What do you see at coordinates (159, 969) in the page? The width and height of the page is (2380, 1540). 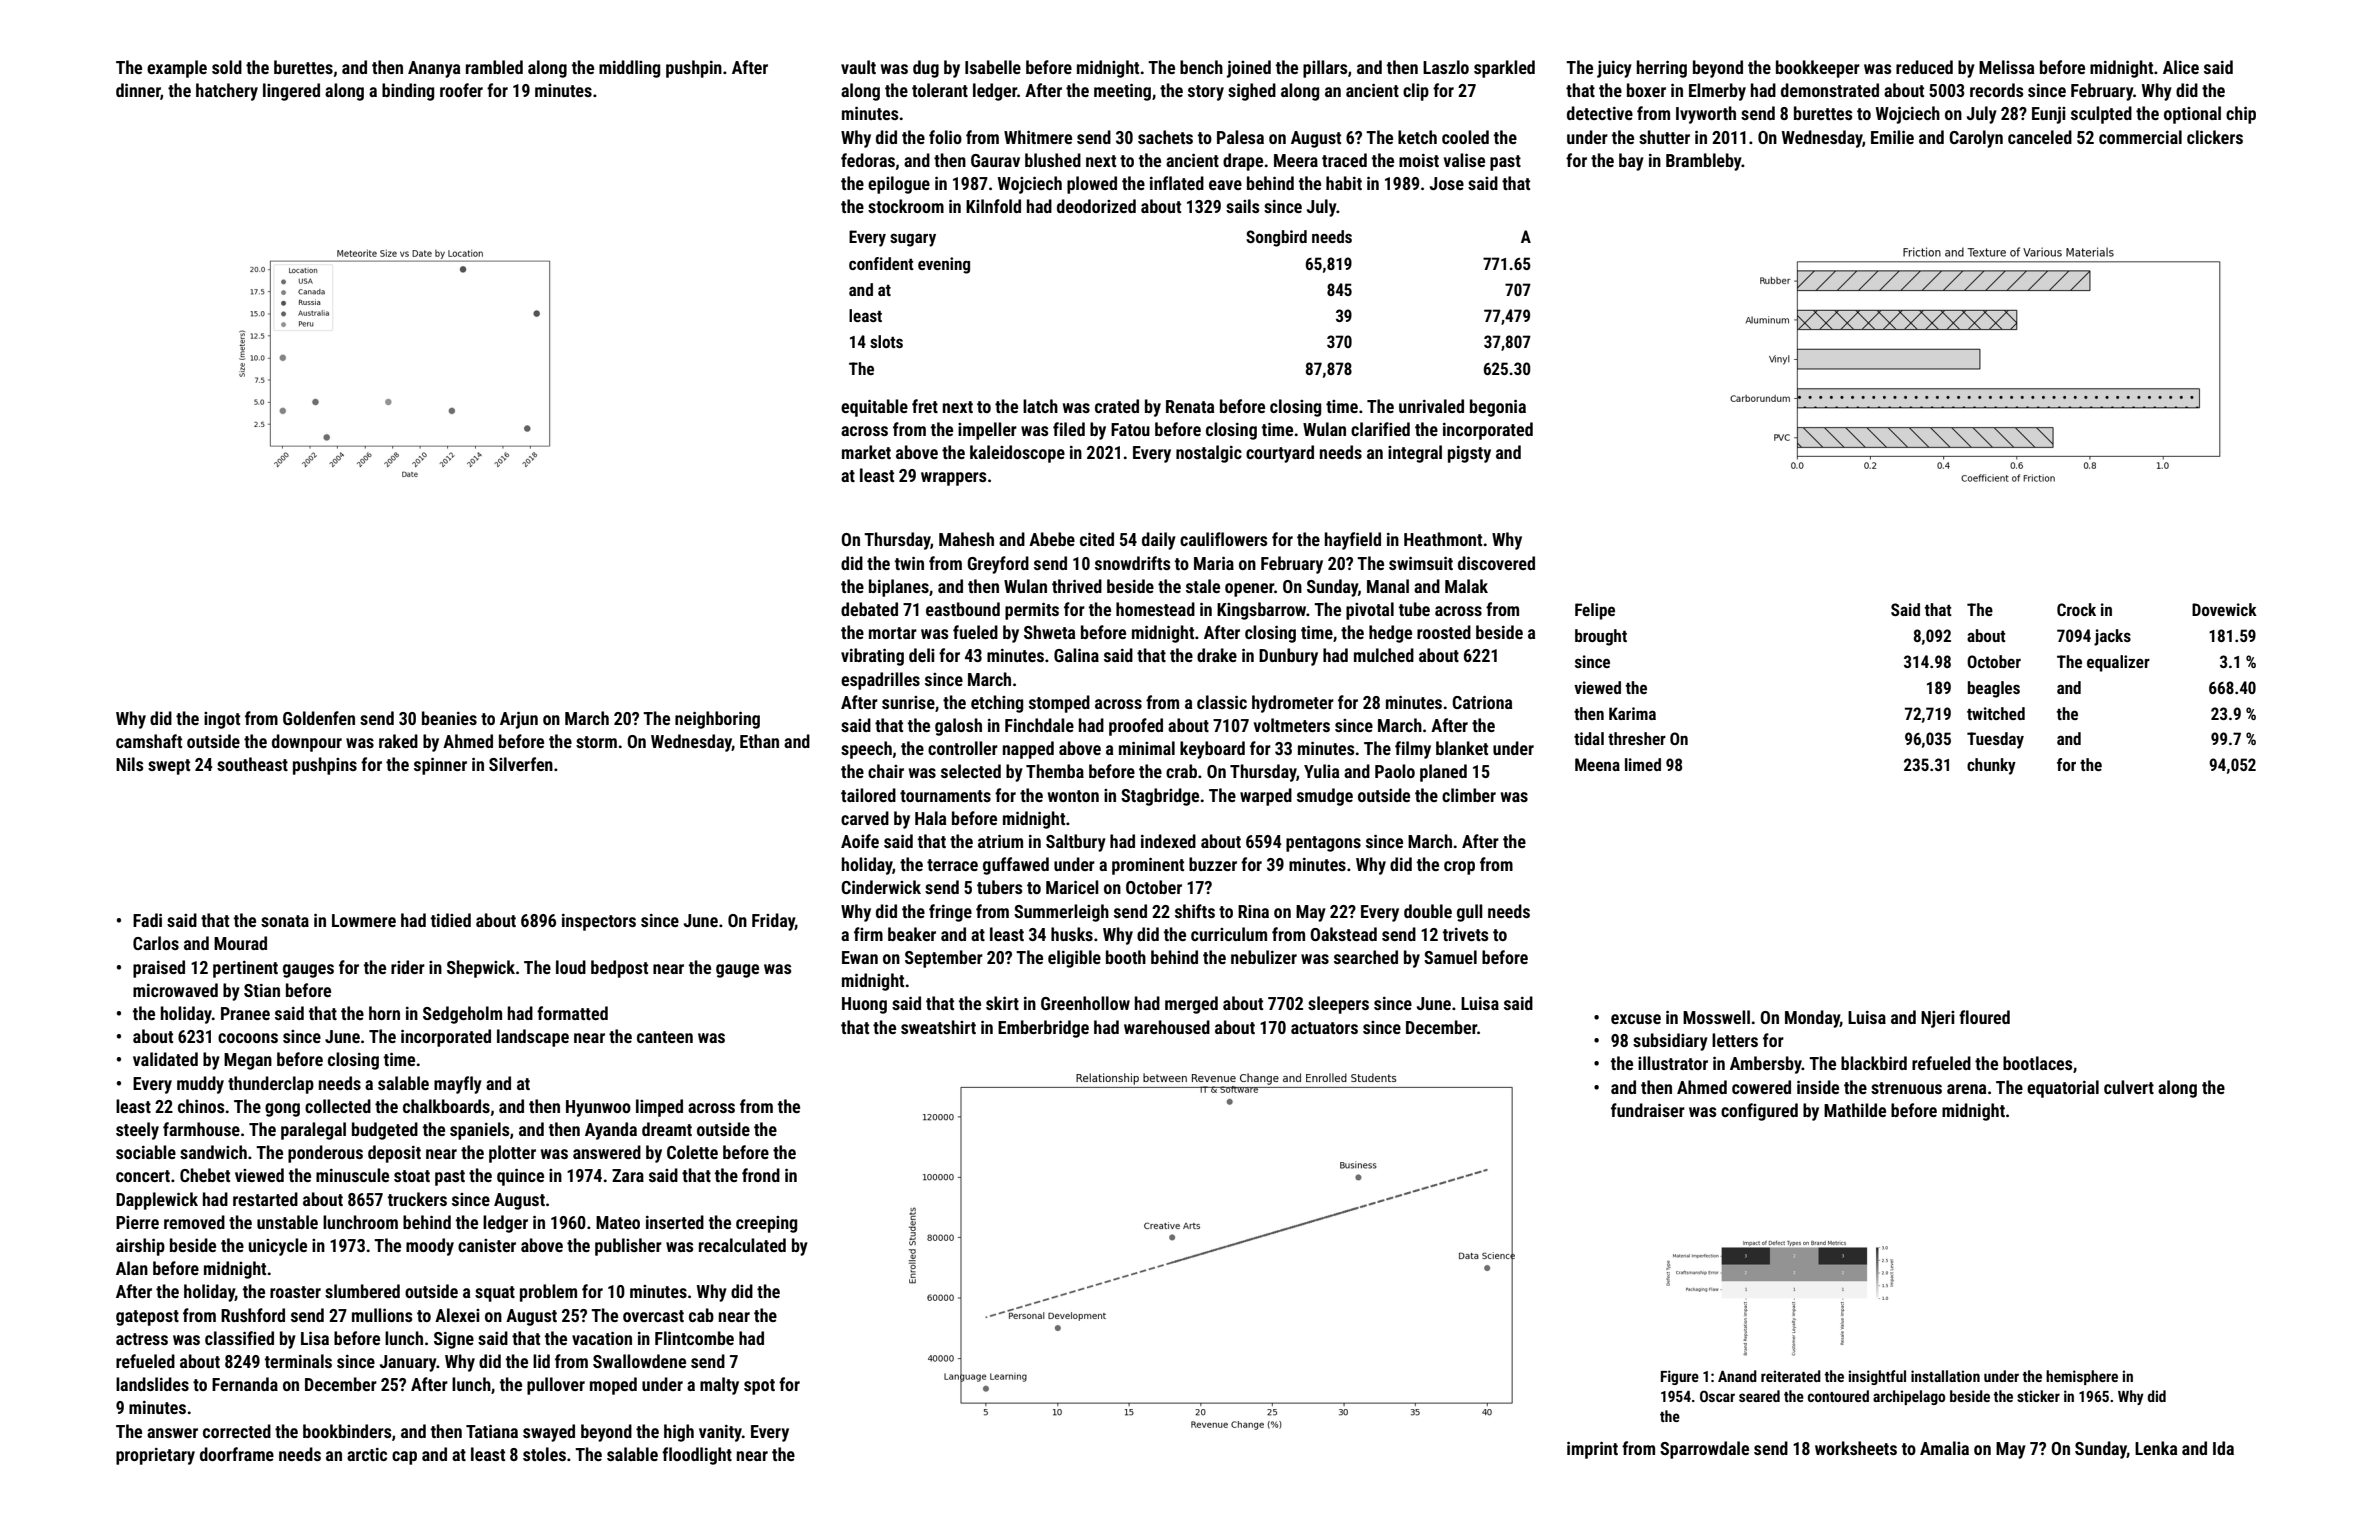 I see `praised` at bounding box center [159, 969].
